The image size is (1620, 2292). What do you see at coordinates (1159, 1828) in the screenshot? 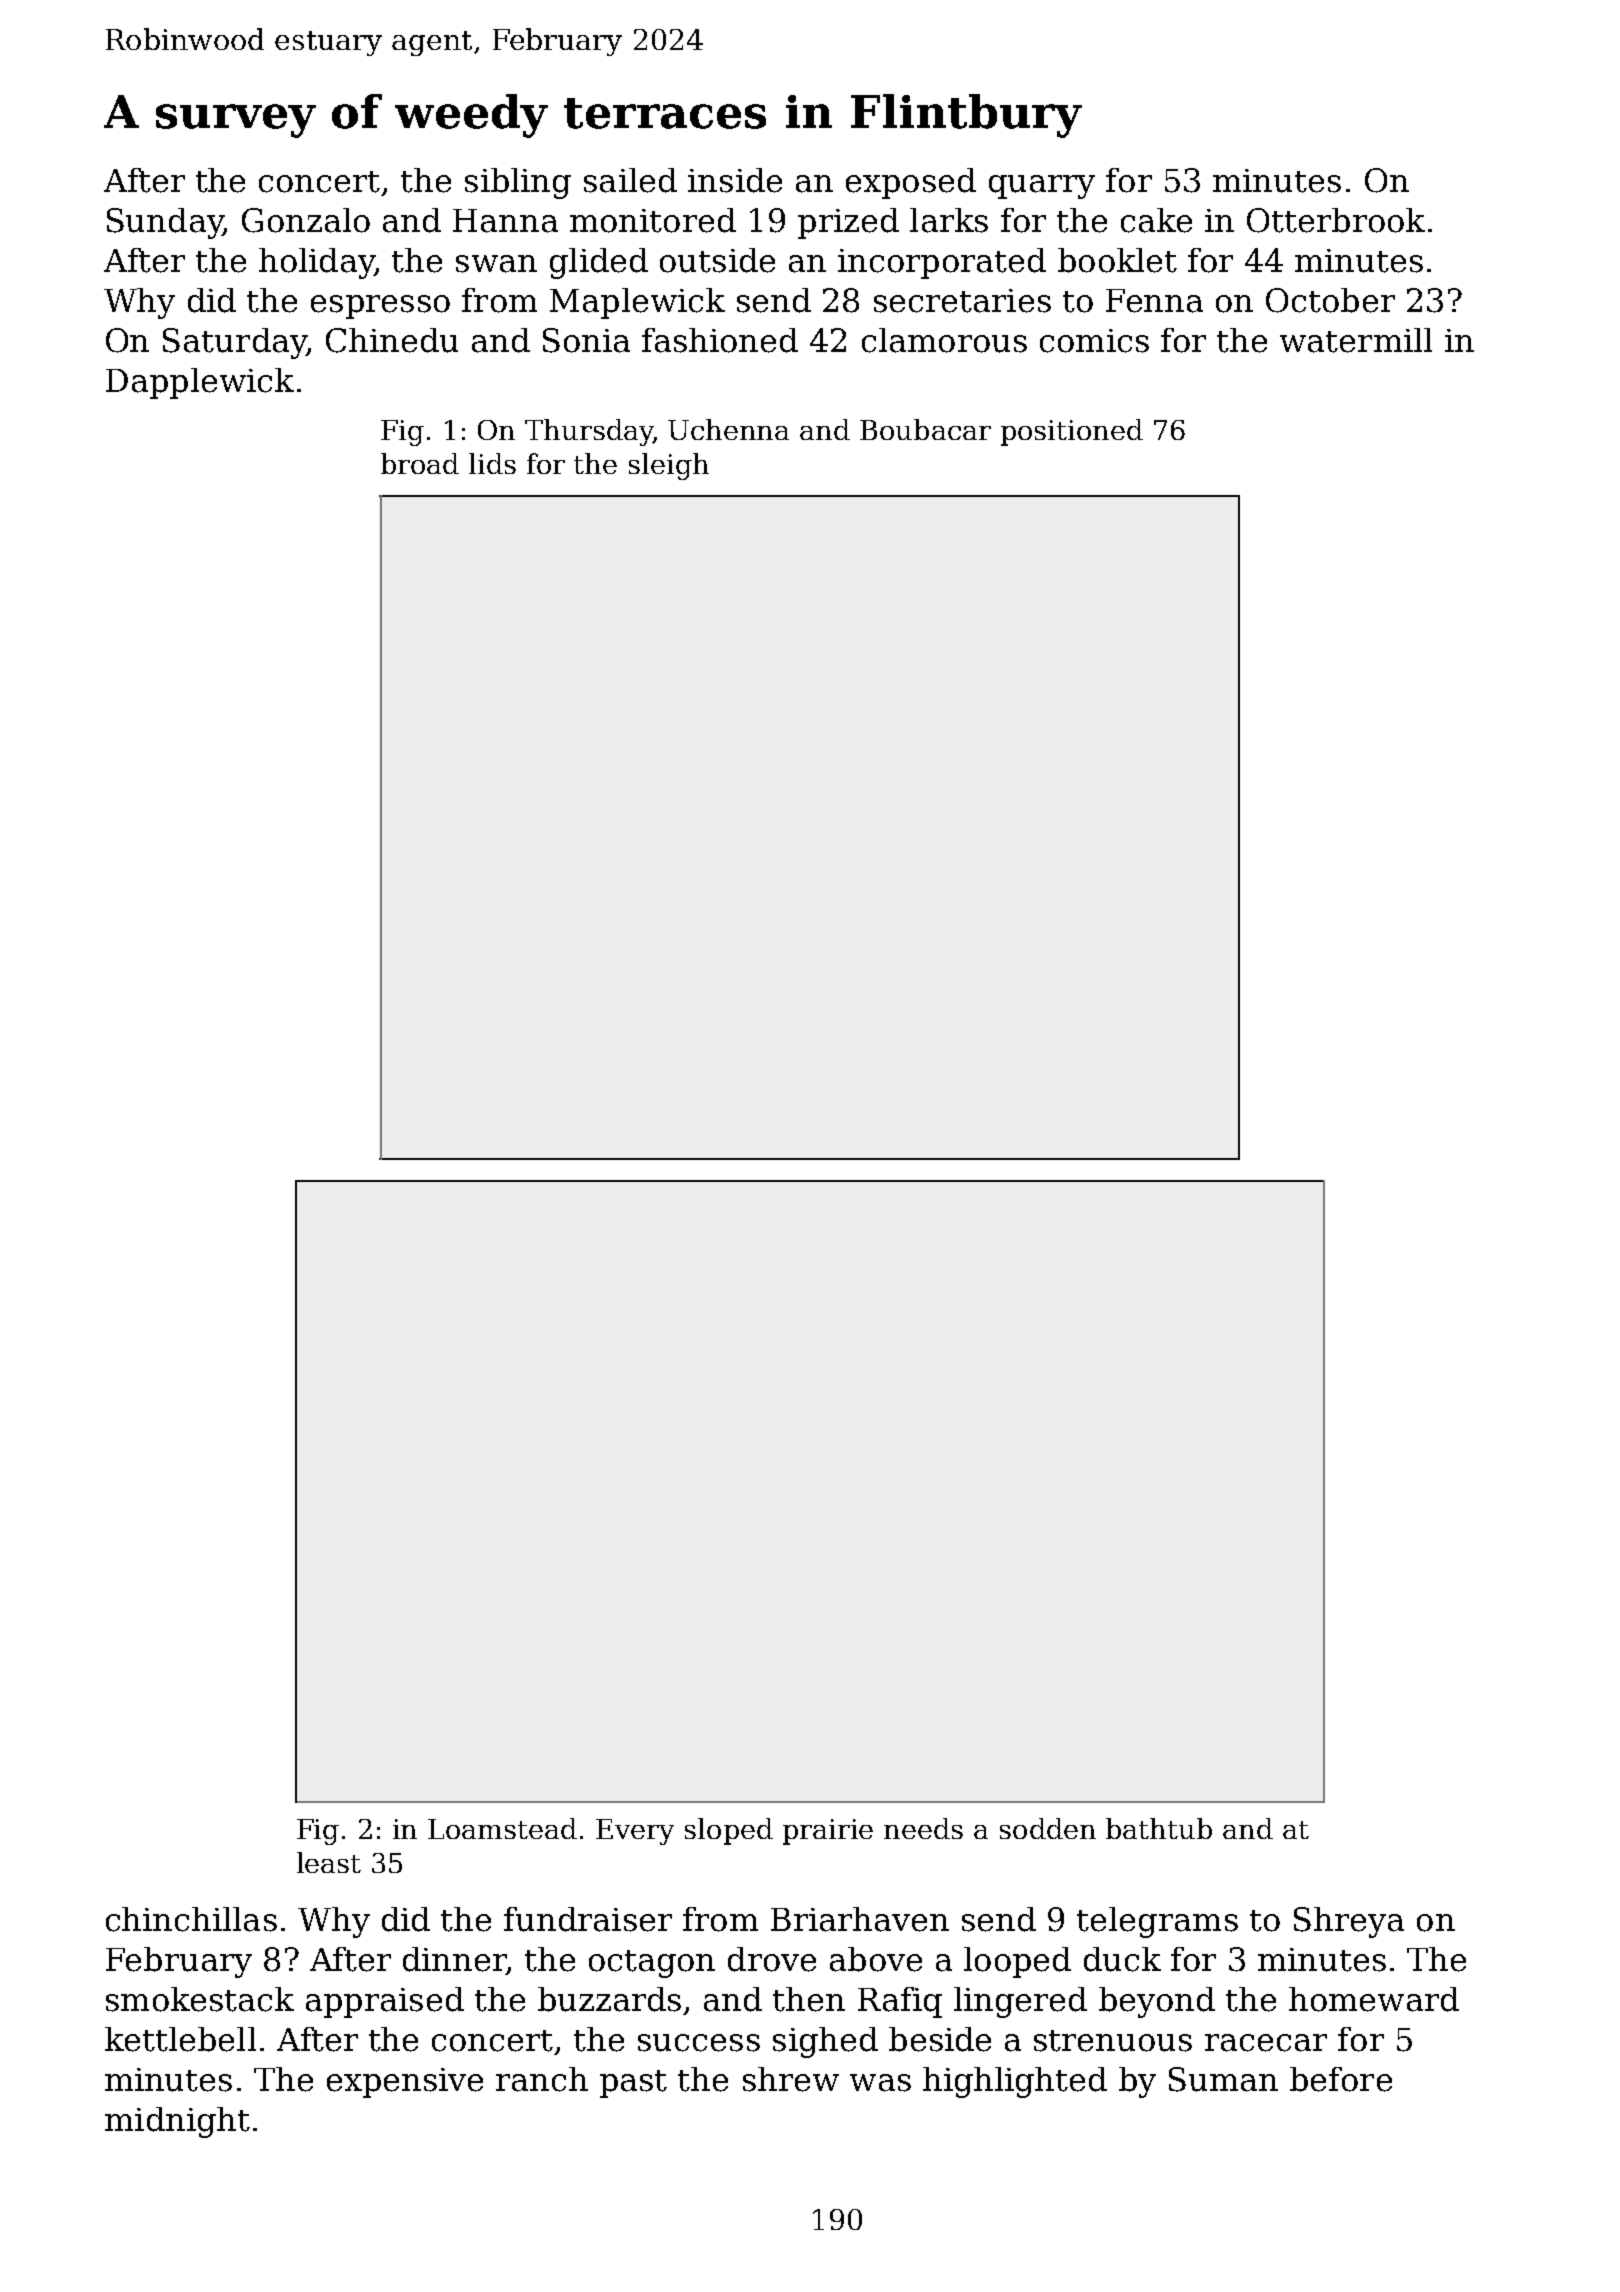
I see `bathtub` at bounding box center [1159, 1828].
